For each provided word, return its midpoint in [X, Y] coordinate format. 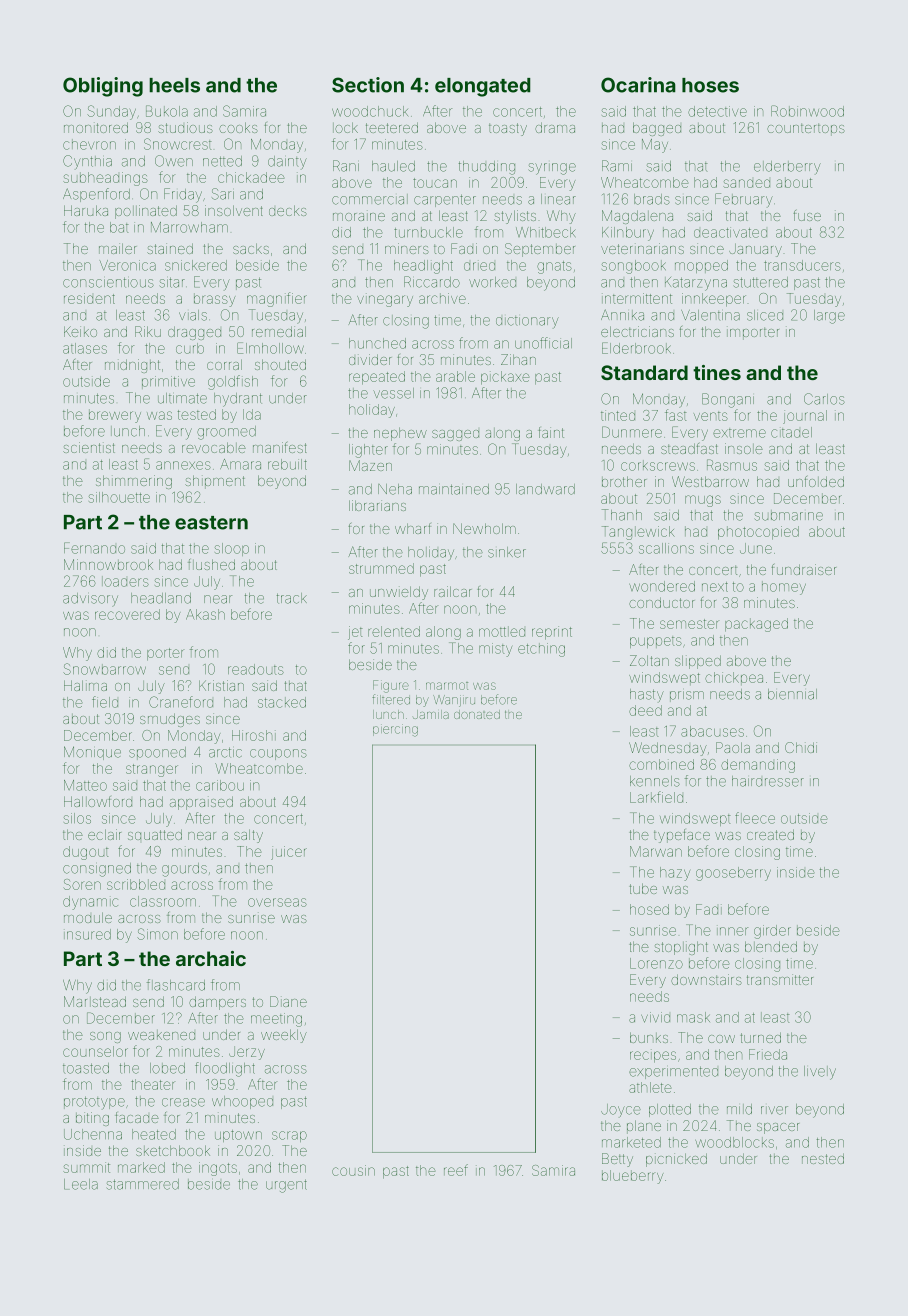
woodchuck [370, 111]
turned [760, 1037]
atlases [85, 348]
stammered [143, 1184]
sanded [746, 183]
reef [456, 1170]
